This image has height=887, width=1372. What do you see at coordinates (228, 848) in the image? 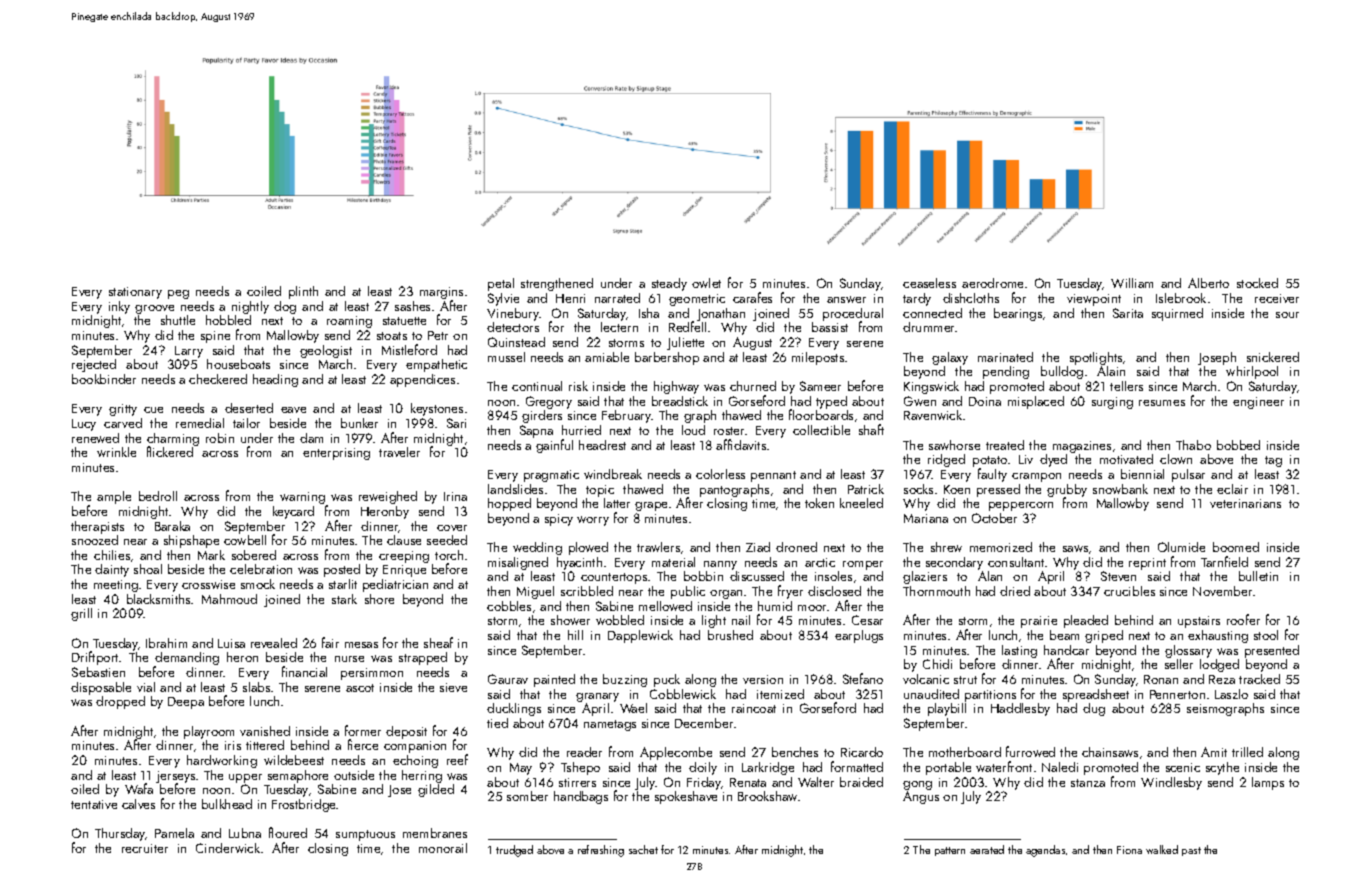
I see `Cinderwick` at bounding box center [228, 848].
